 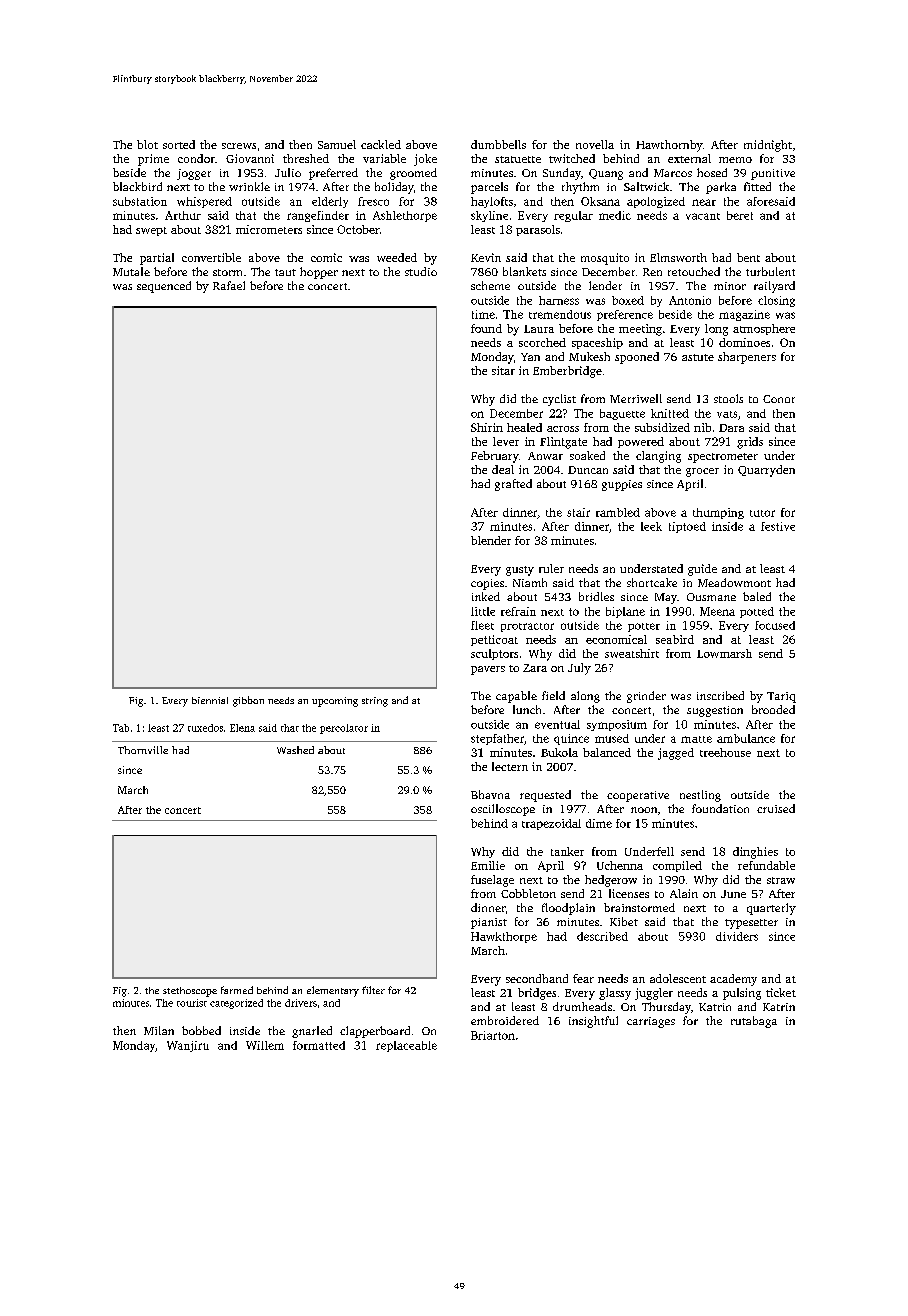 What do you see at coordinates (490, 794) in the screenshot?
I see `Bhavna` at bounding box center [490, 794].
